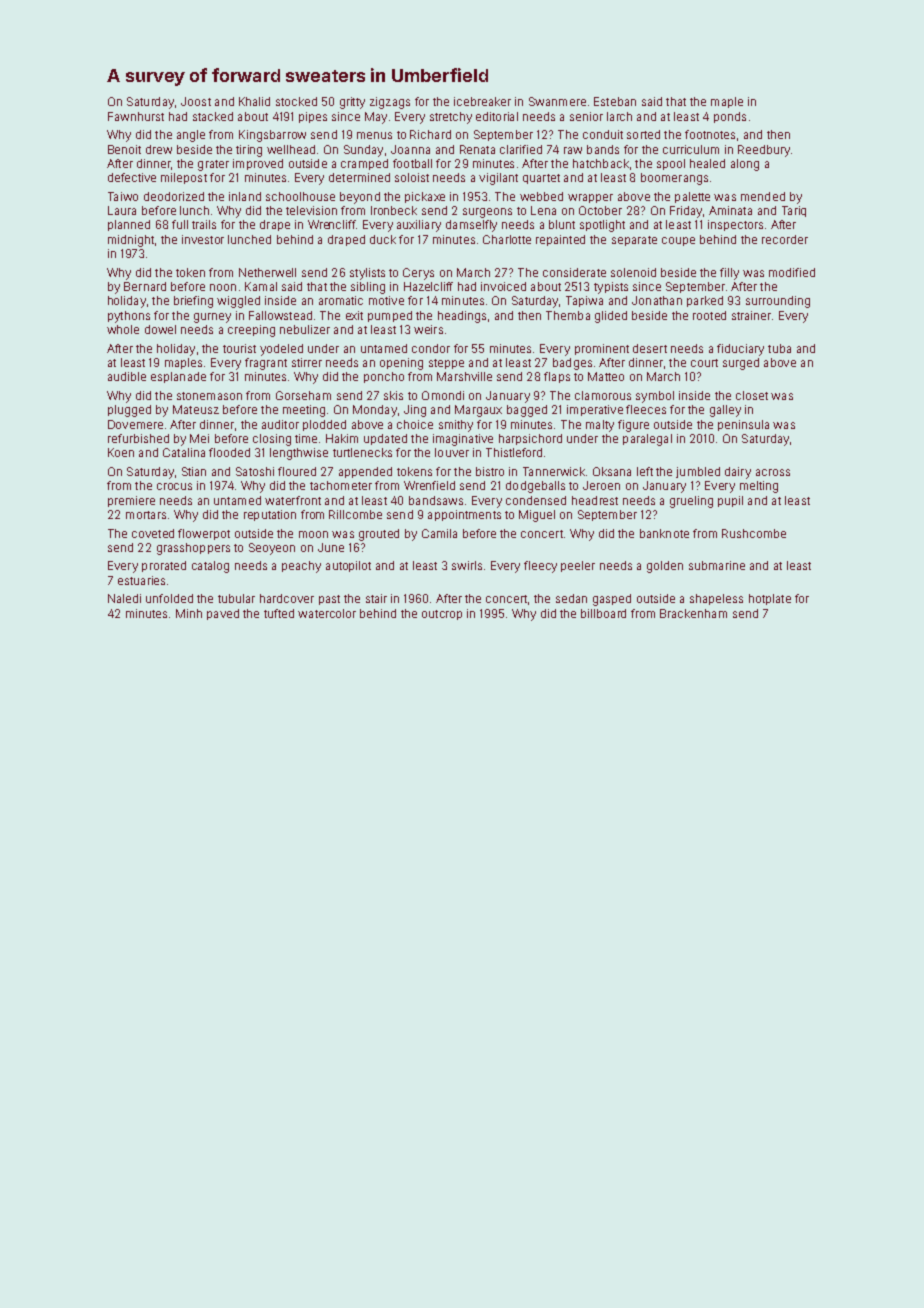 This screenshot has width=924, height=1308. I want to click on harpsichord, so click(530, 439).
